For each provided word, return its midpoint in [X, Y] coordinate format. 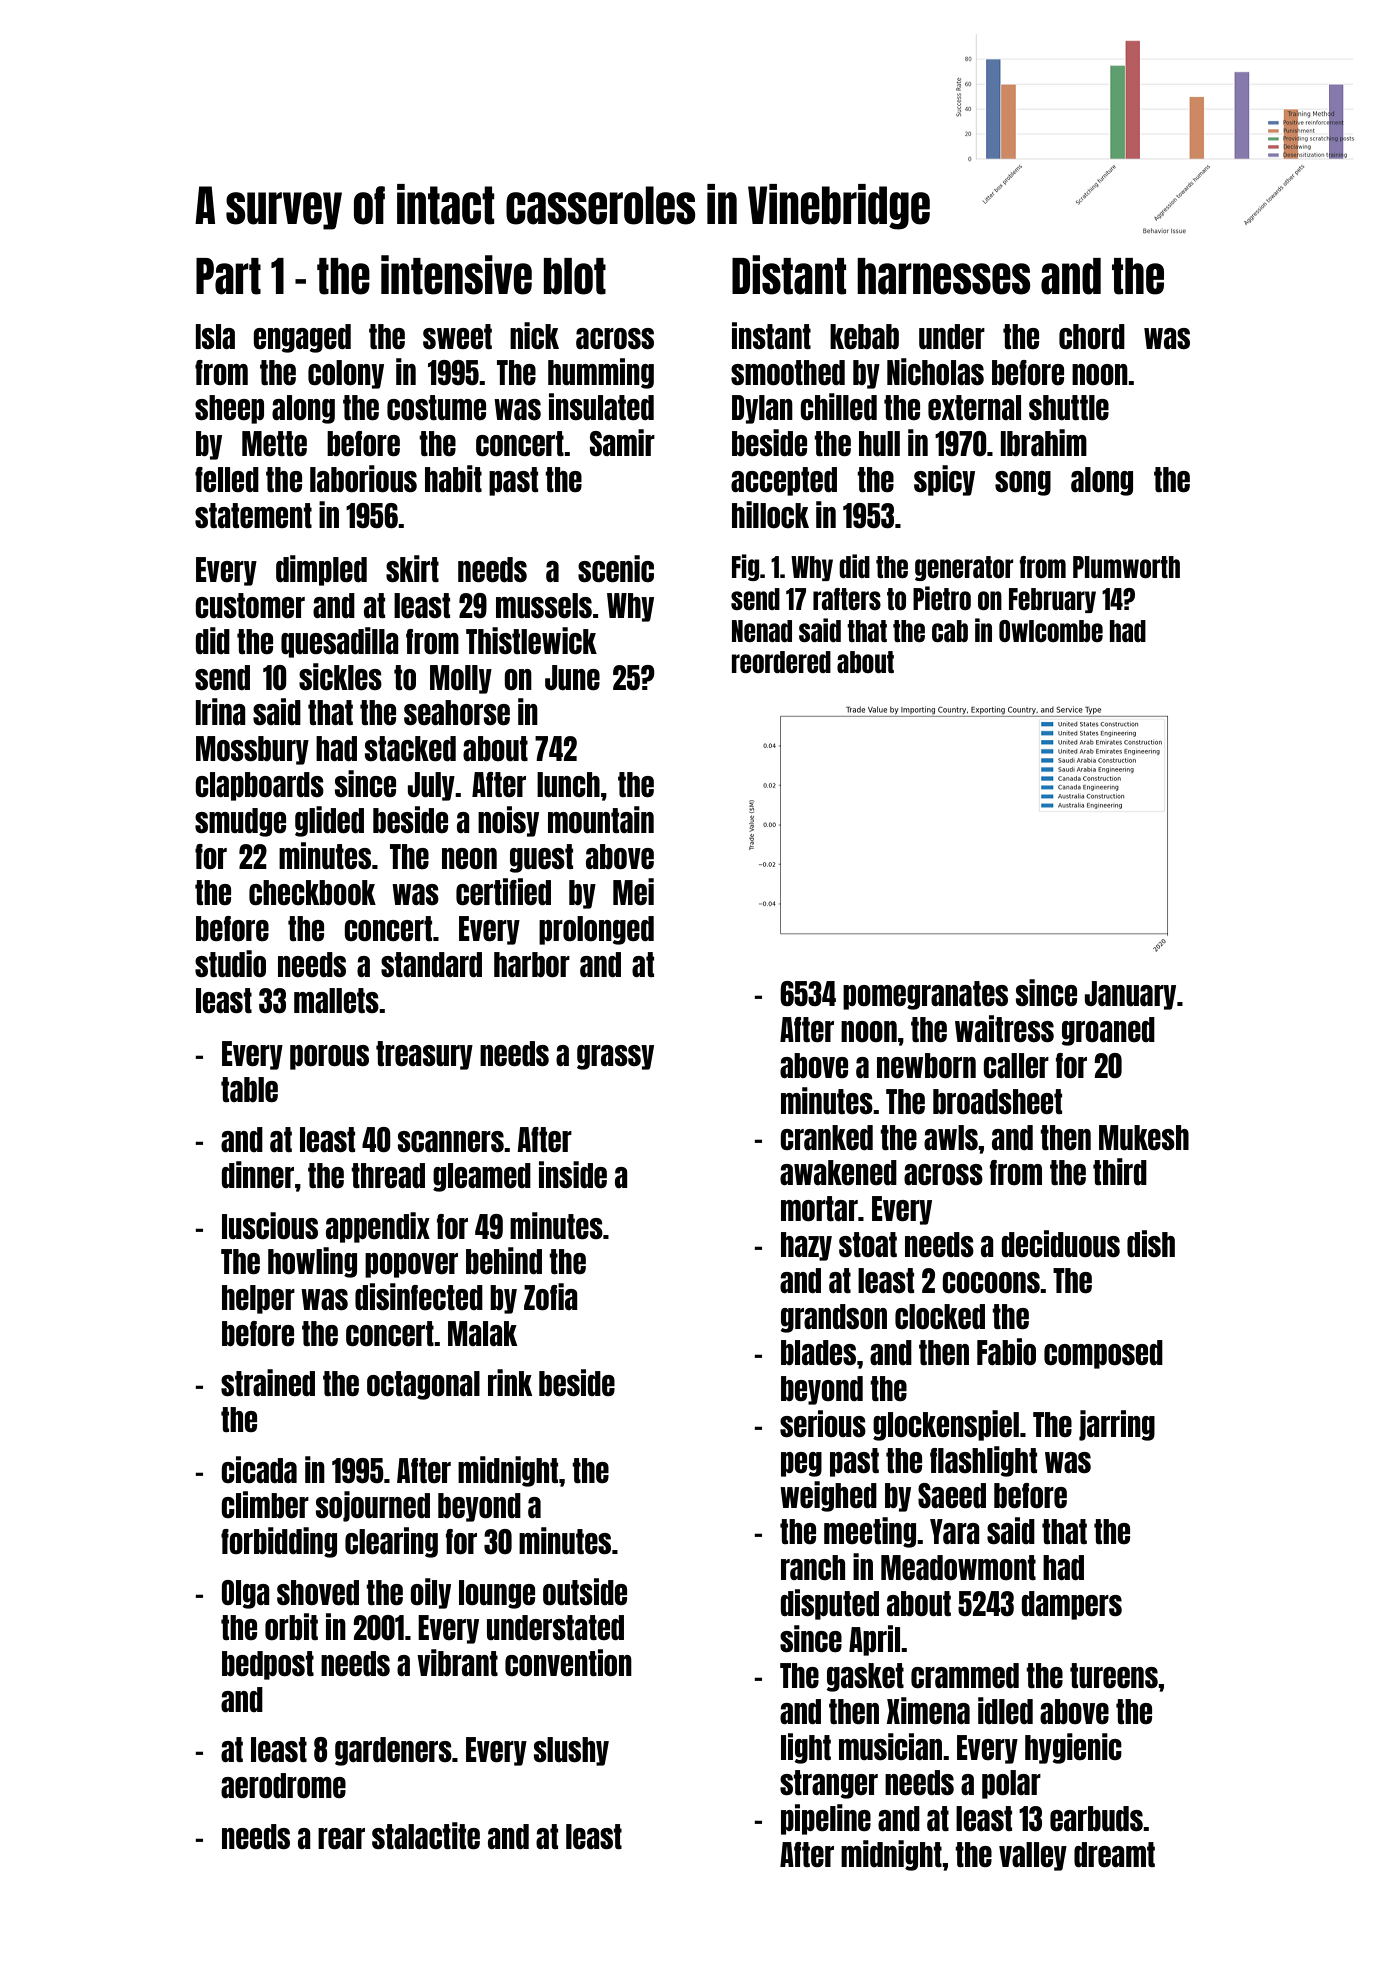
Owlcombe [1051, 631]
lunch [568, 784]
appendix [378, 1227]
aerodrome [283, 1785]
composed [1103, 1354]
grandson [834, 1318]
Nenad [762, 631]
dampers [1072, 1605]
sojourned [373, 1506]
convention [568, 1662]
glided [329, 821]
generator [964, 568]
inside [573, 1174]
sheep [229, 409]
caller [1016, 1065]
